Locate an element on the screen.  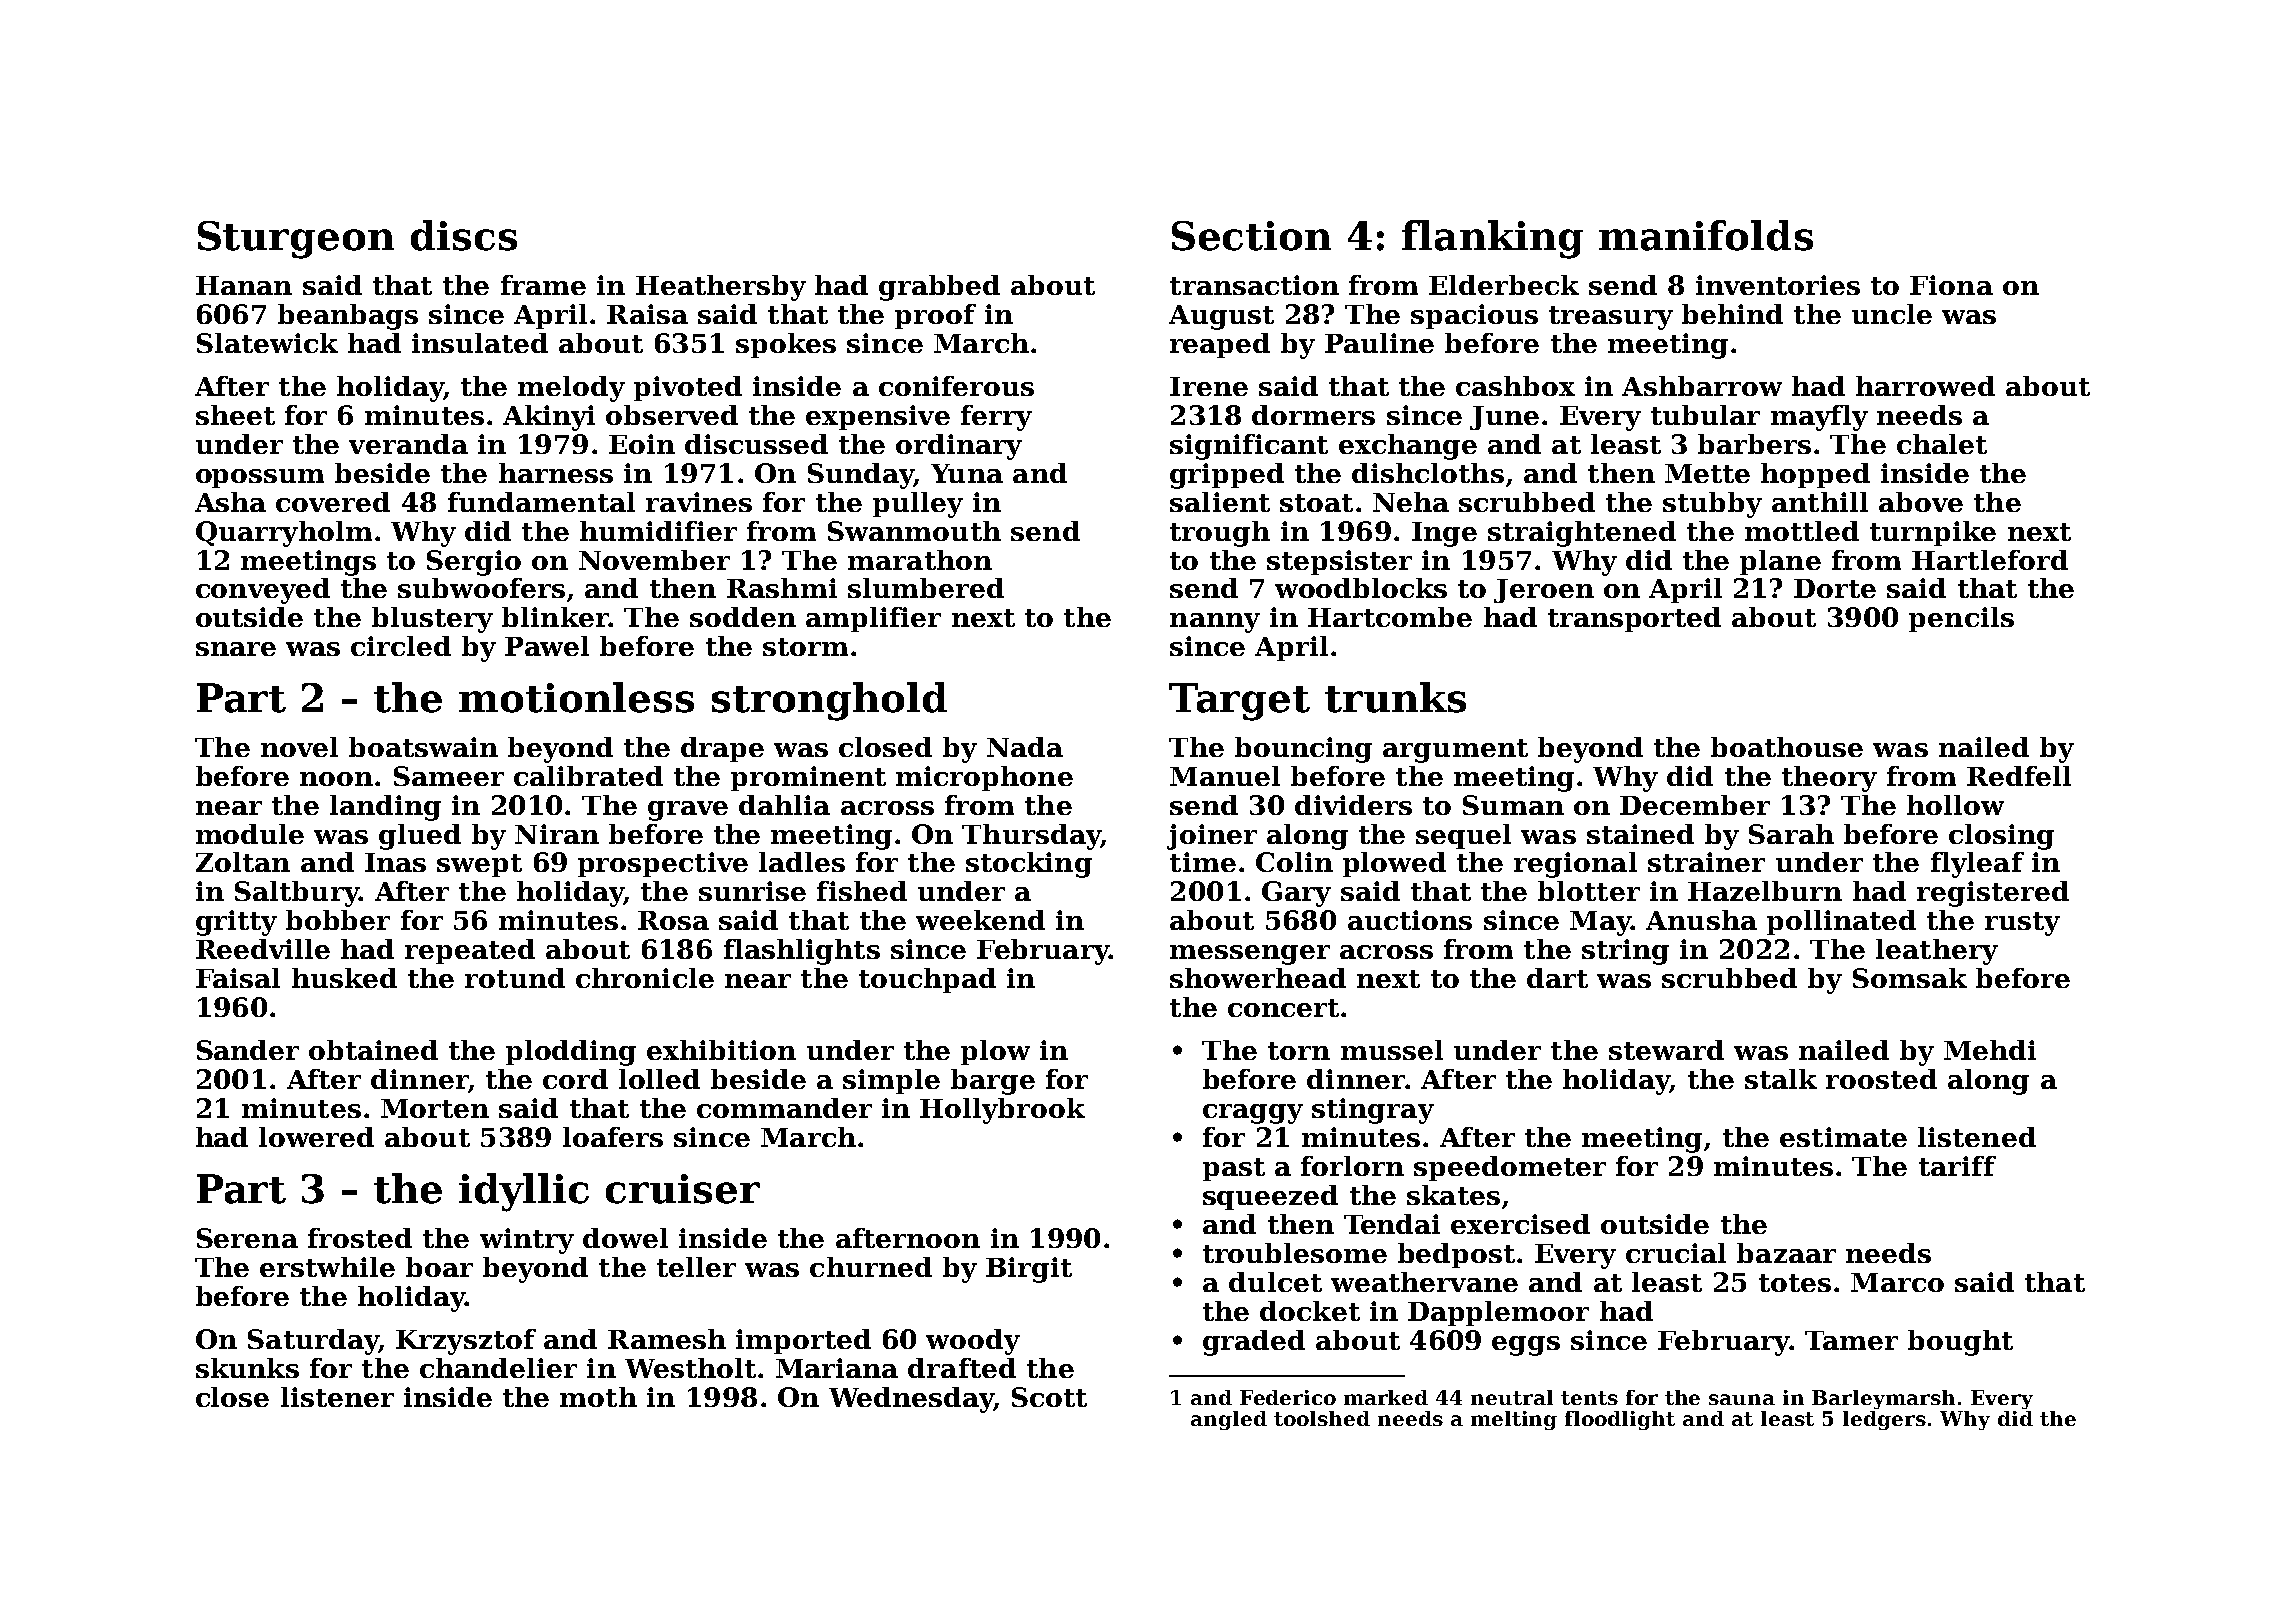
landing is located at coordinates (385, 808).
